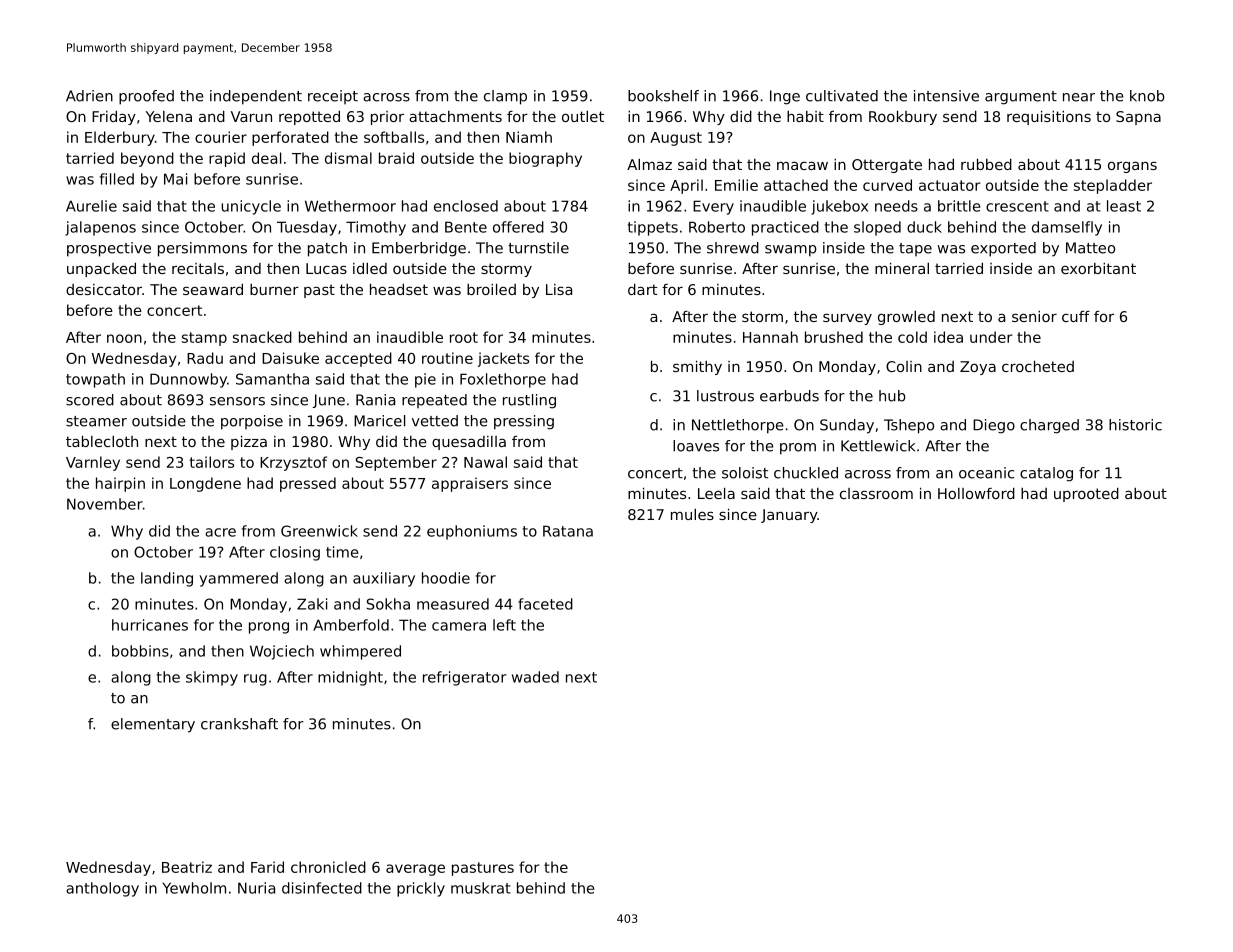  What do you see at coordinates (505, 97) in the document?
I see `clamp` at bounding box center [505, 97].
